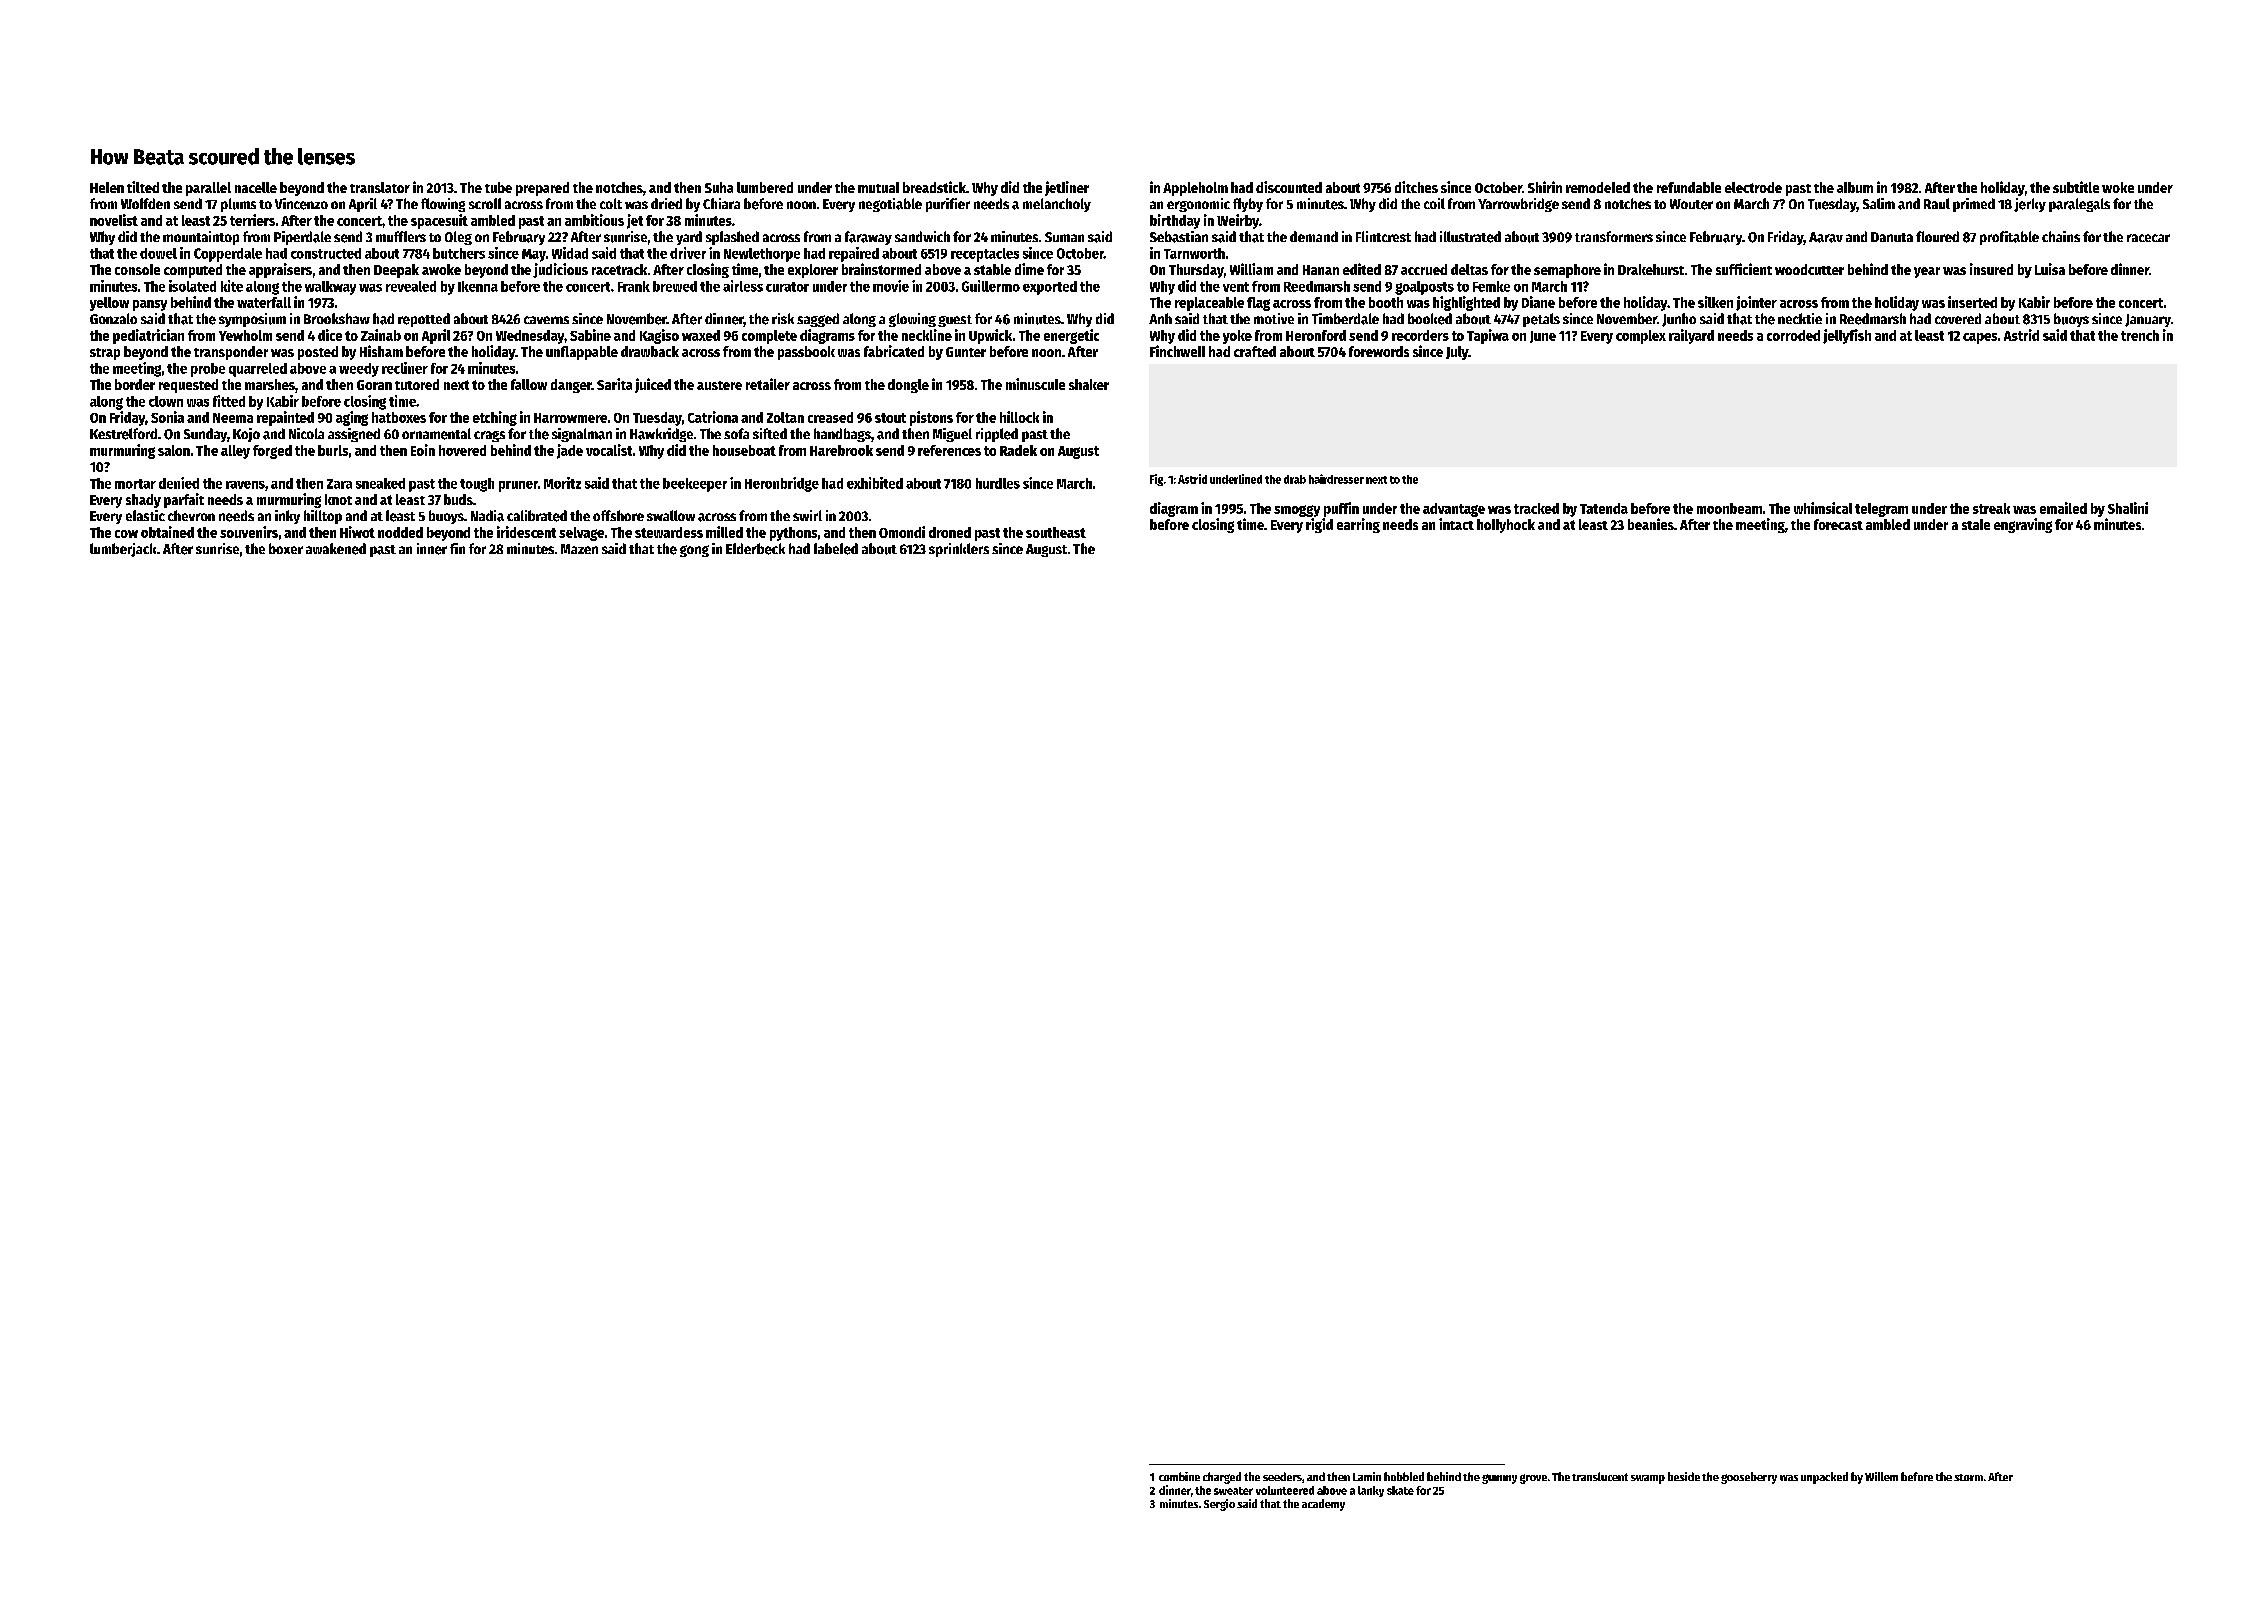 Image resolution: width=2267 pixels, height=1603 pixels. What do you see at coordinates (123, 550) in the image?
I see `lumberjack` at bounding box center [123, 550].
